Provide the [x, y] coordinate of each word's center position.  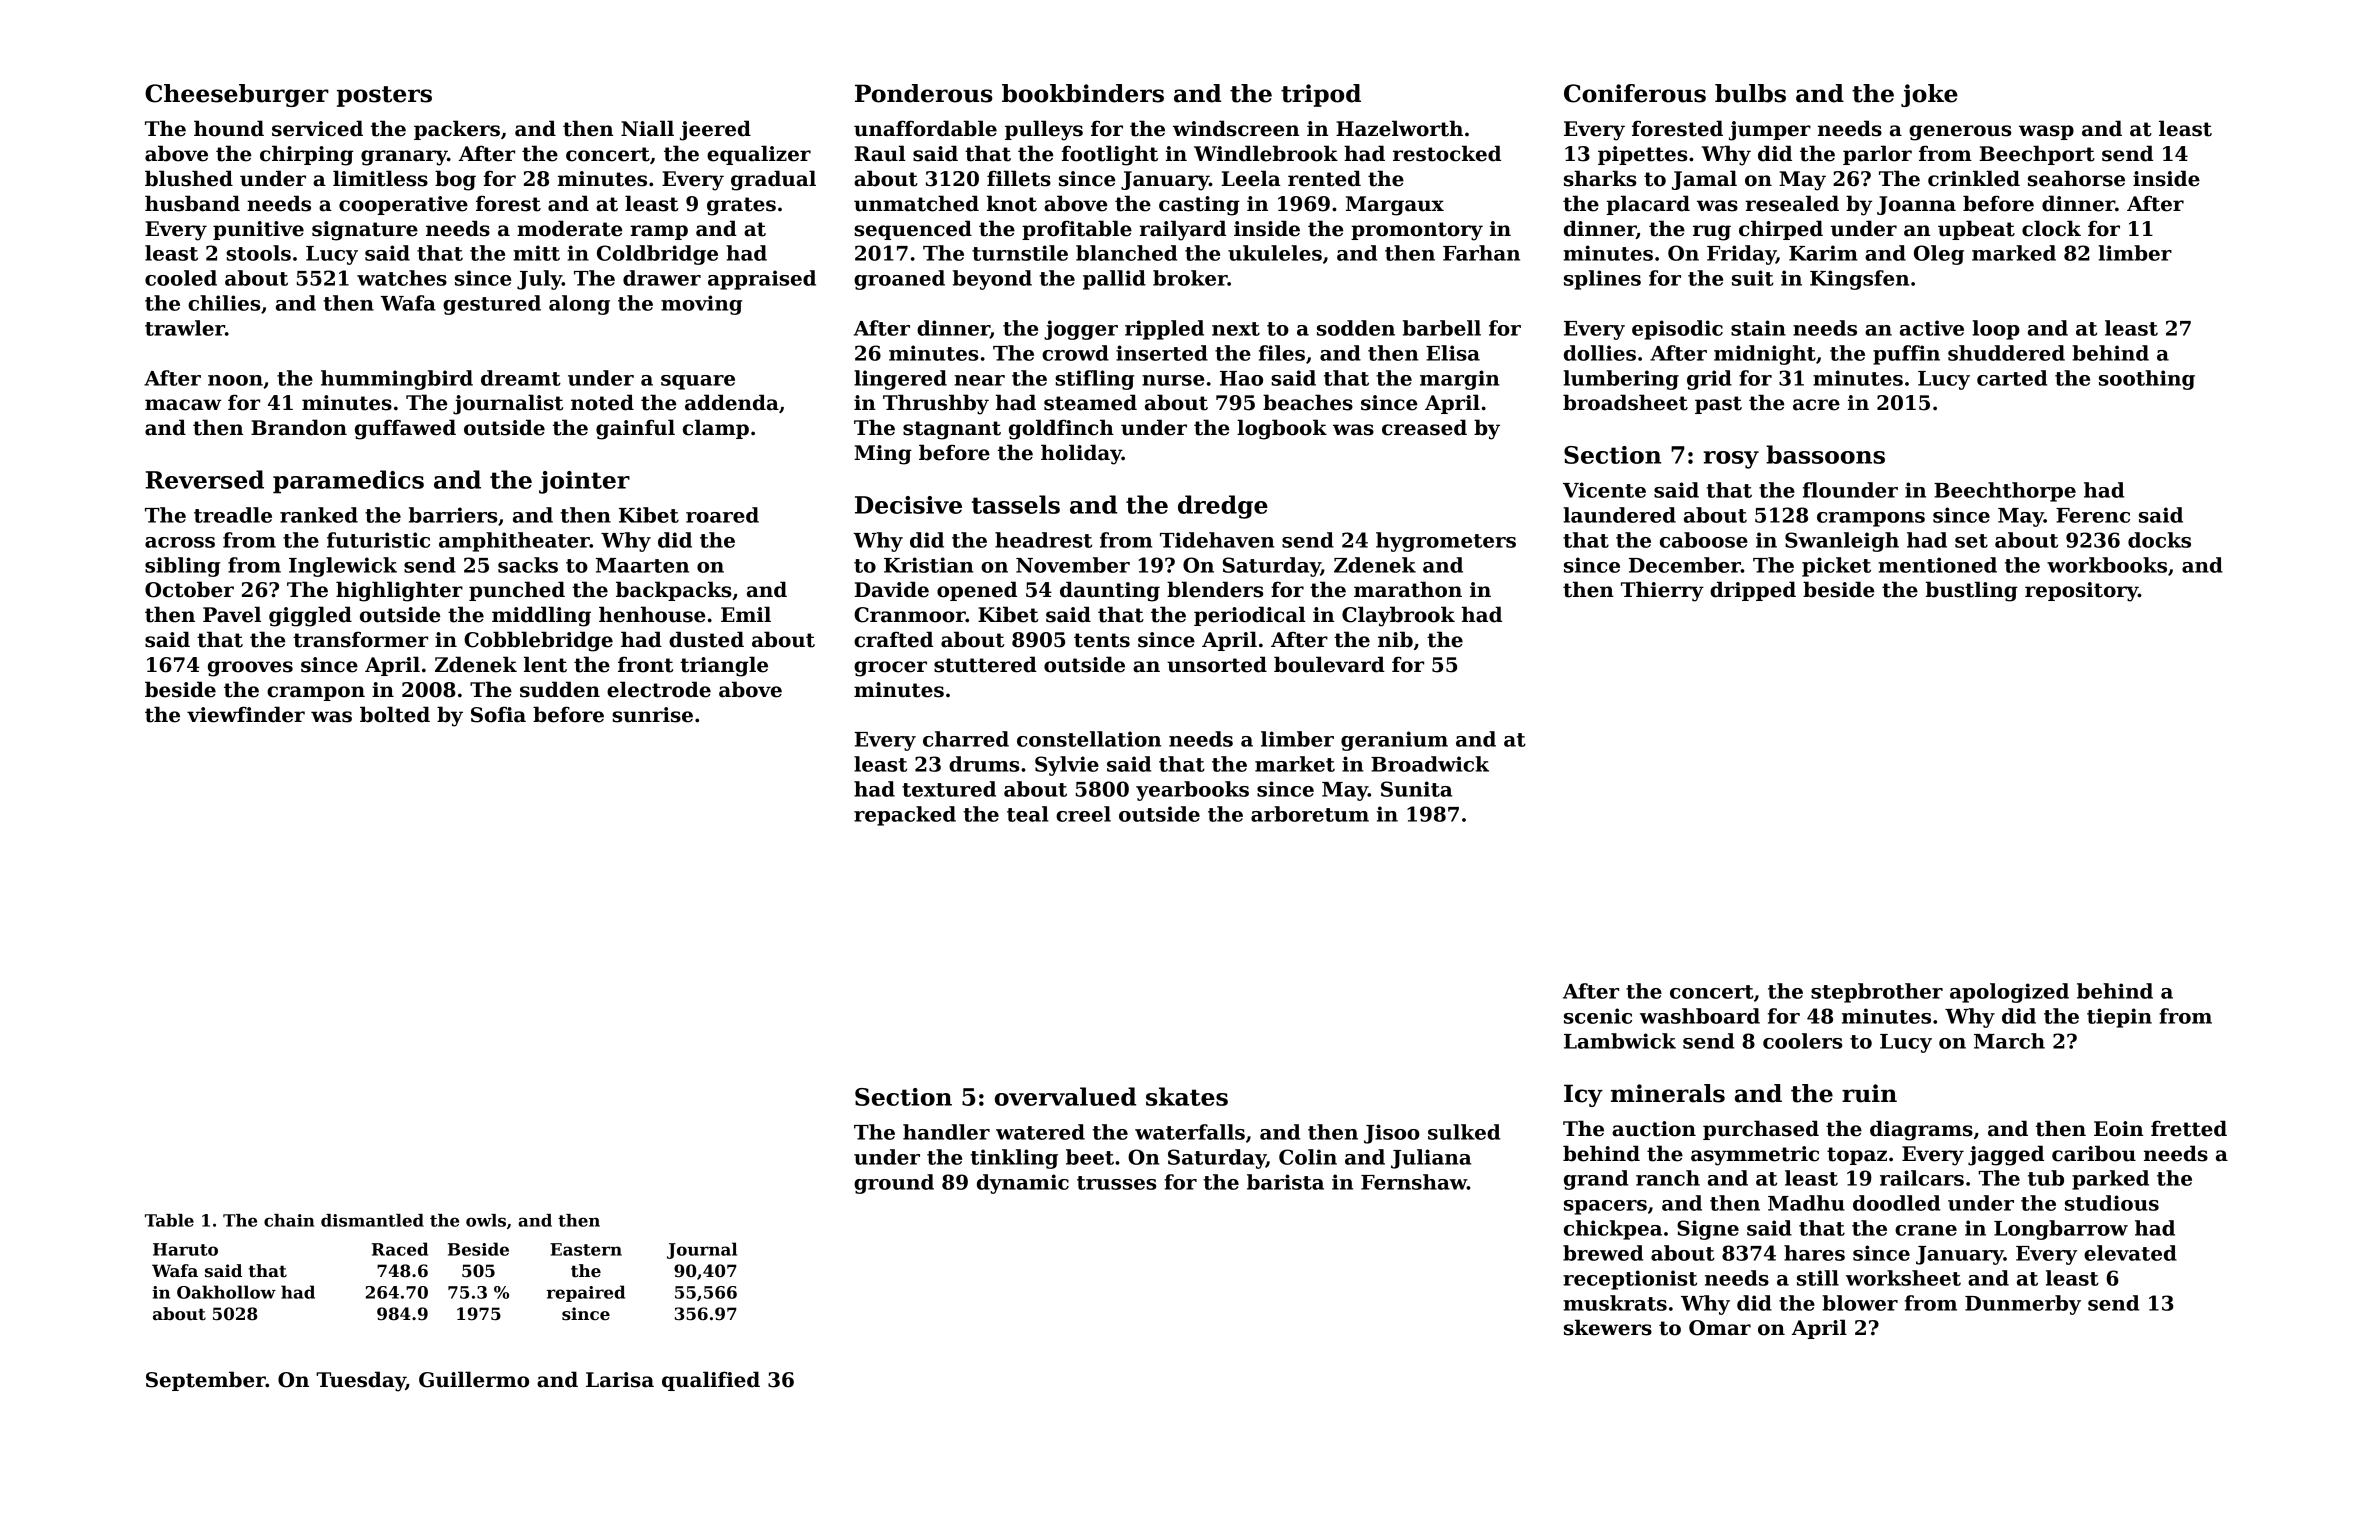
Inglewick [343, 567]
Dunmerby [2023, 1305]
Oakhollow [226, 1292]
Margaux [1395, 206]
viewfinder [246, 714]
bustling [1972, 591]
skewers [1608, 1327]
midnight [1765, 355]
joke [1929, 95]
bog [455, 180]
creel [1083, 814]
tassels [1016, 504]
